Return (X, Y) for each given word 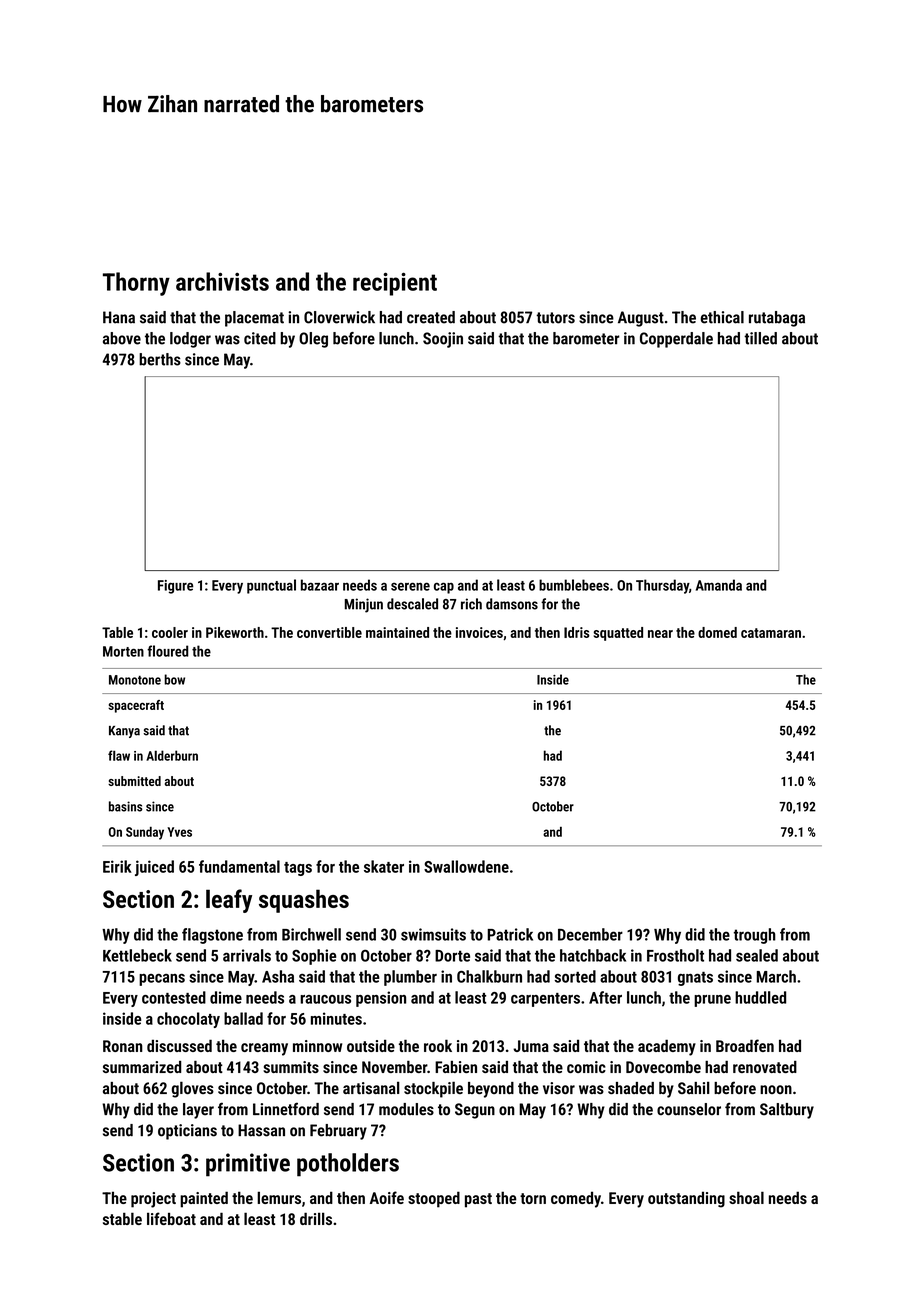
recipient (395, 284)
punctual (271, 586)
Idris (577, 632)
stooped (434, 1199)
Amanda (719, 585)
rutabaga (777, 319)
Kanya (124, 732)
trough (755, 936)
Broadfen (745, 1045)
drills (316, 1218)
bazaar (320, 585)
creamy (264, 1049)
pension (381, 999)
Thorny (136, 284)
